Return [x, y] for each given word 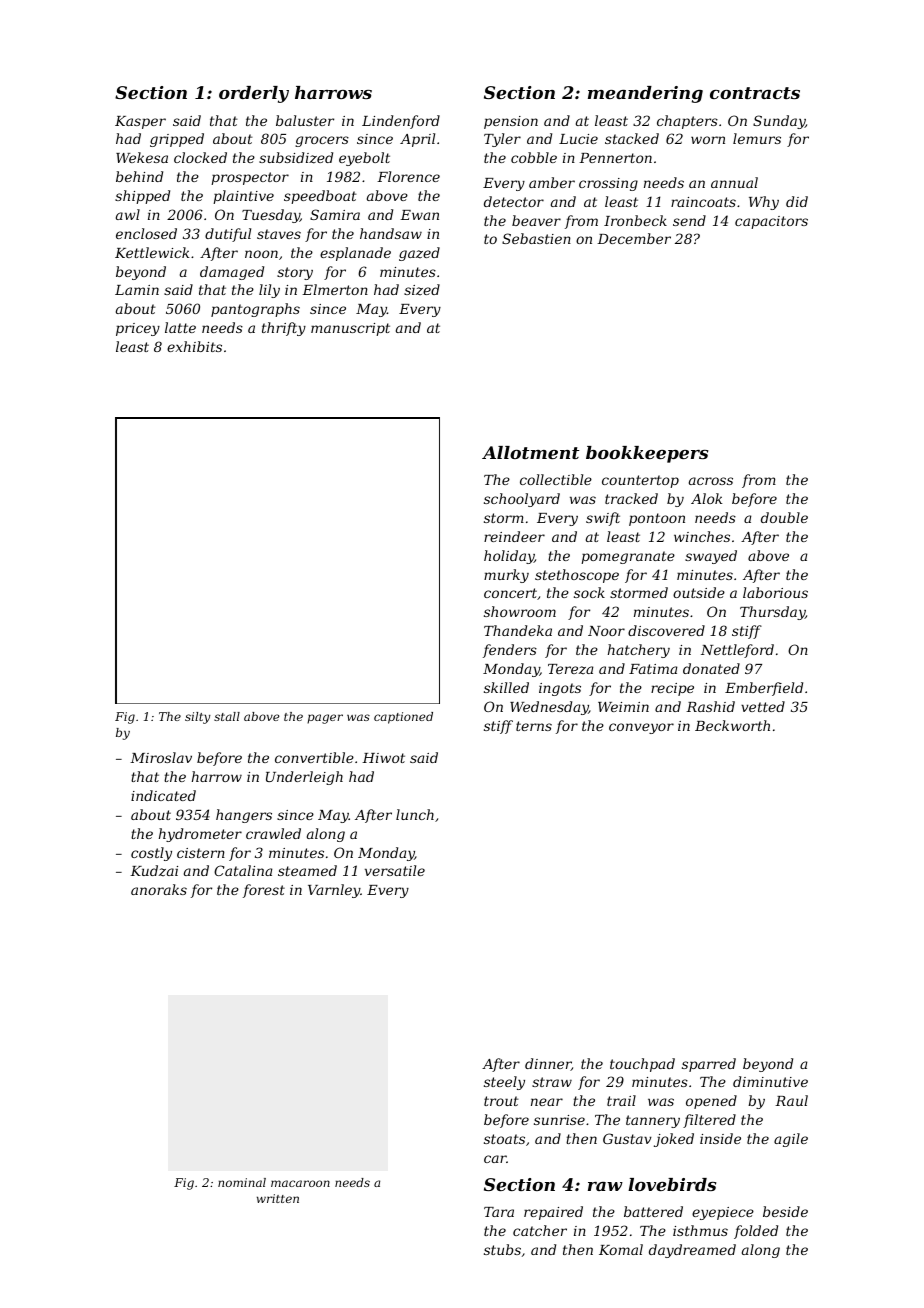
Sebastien [536, 238]
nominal [242, 1182]
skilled [506, 687]
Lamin [137, 290]
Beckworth [732, 725]
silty [198, 718]
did [797, 201]
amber [552, 182]
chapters [687, 122]
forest [264, 891]
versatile [395, 870]
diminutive [770, 1081]
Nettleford [737, 651]
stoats [504, 1139]
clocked [200, 157]
